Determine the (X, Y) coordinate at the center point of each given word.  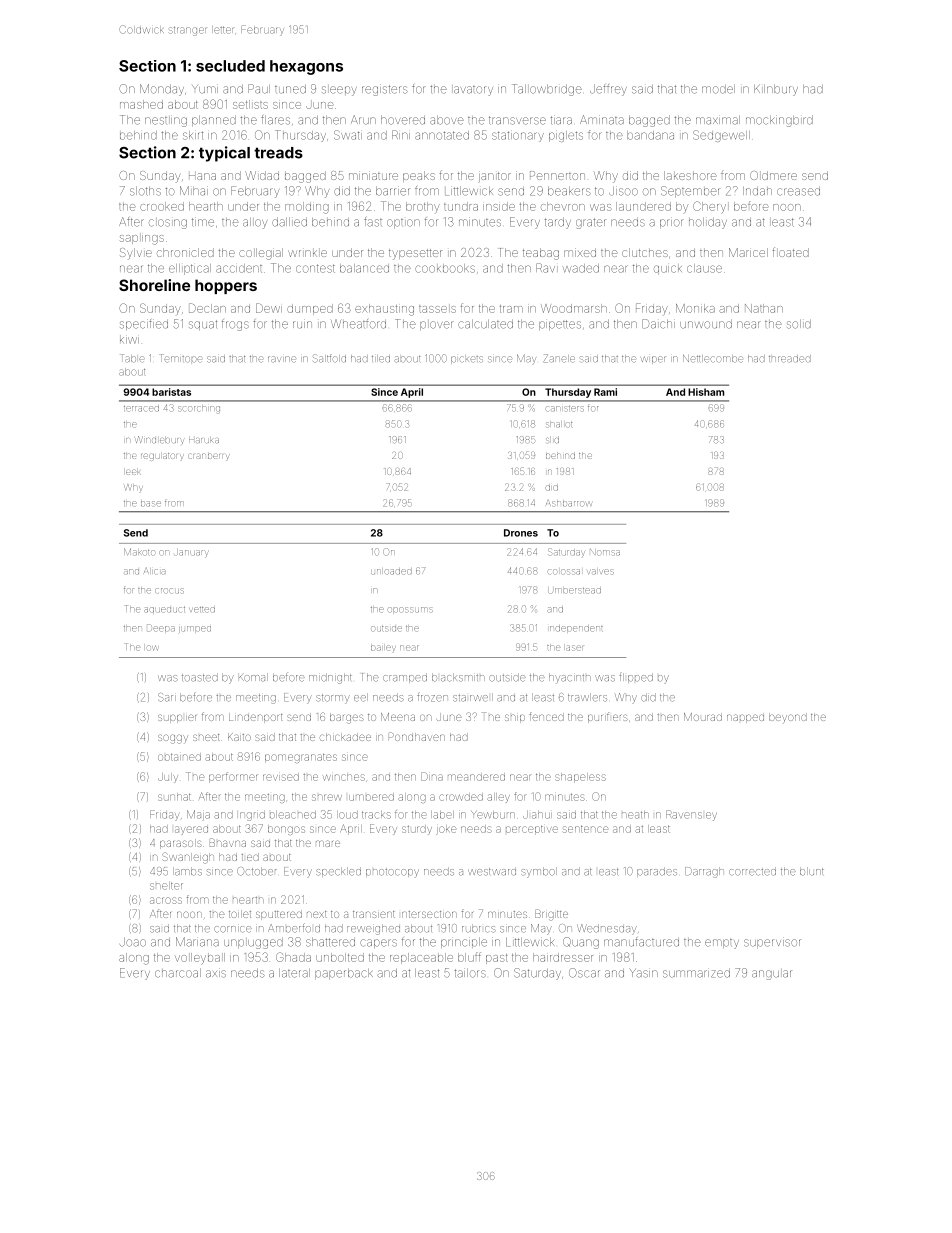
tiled (381, 358)
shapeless (580, 778)
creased (798, 191)
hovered (403, 120)
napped (745, 718)
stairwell (473, 697)
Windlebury (159, 440)
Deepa (161, 628)
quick (668, 270)
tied (250, 857)
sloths (145, 191)
